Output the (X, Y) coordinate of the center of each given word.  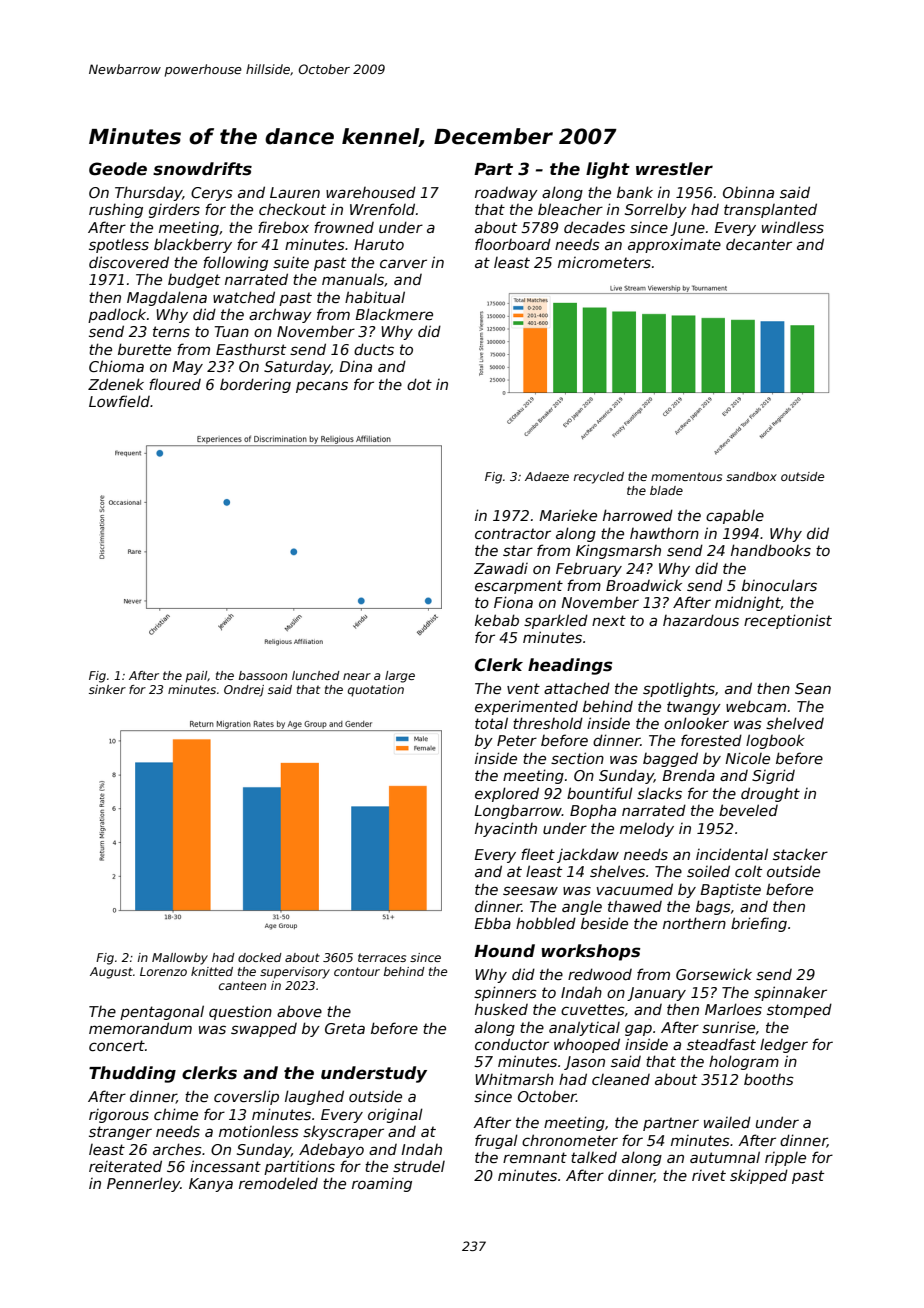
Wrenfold (382, 209)
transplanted (770, 210)
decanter (759, 244)
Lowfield (119, 401)
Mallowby (180, 959)
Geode (118, 169)
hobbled (546, 923)
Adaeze (547, 476)
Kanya (211, 1185)
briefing (759, 924)
